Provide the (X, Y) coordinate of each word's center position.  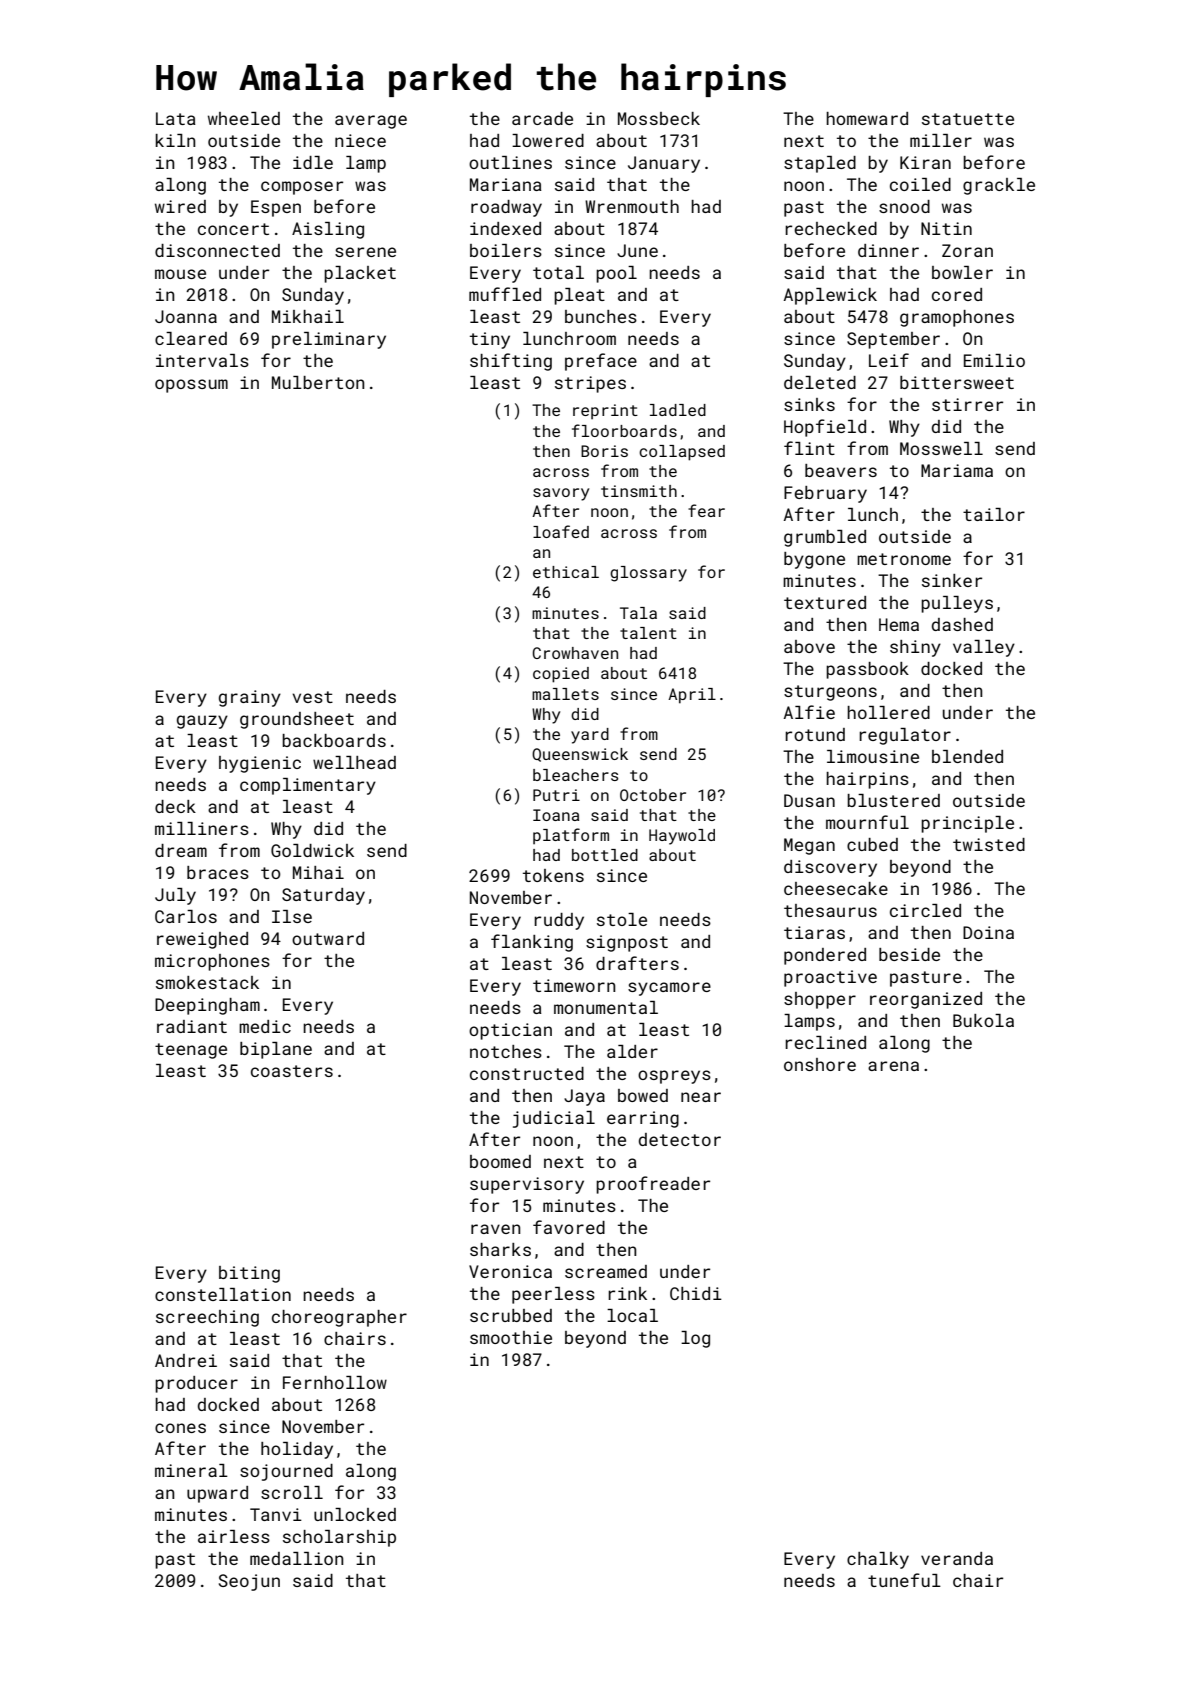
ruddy (559, 921)
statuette (968, 119)
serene (365, 252)
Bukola (983, 1020)
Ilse (292, 916)
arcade (542, 118)
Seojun (249, 1582)
